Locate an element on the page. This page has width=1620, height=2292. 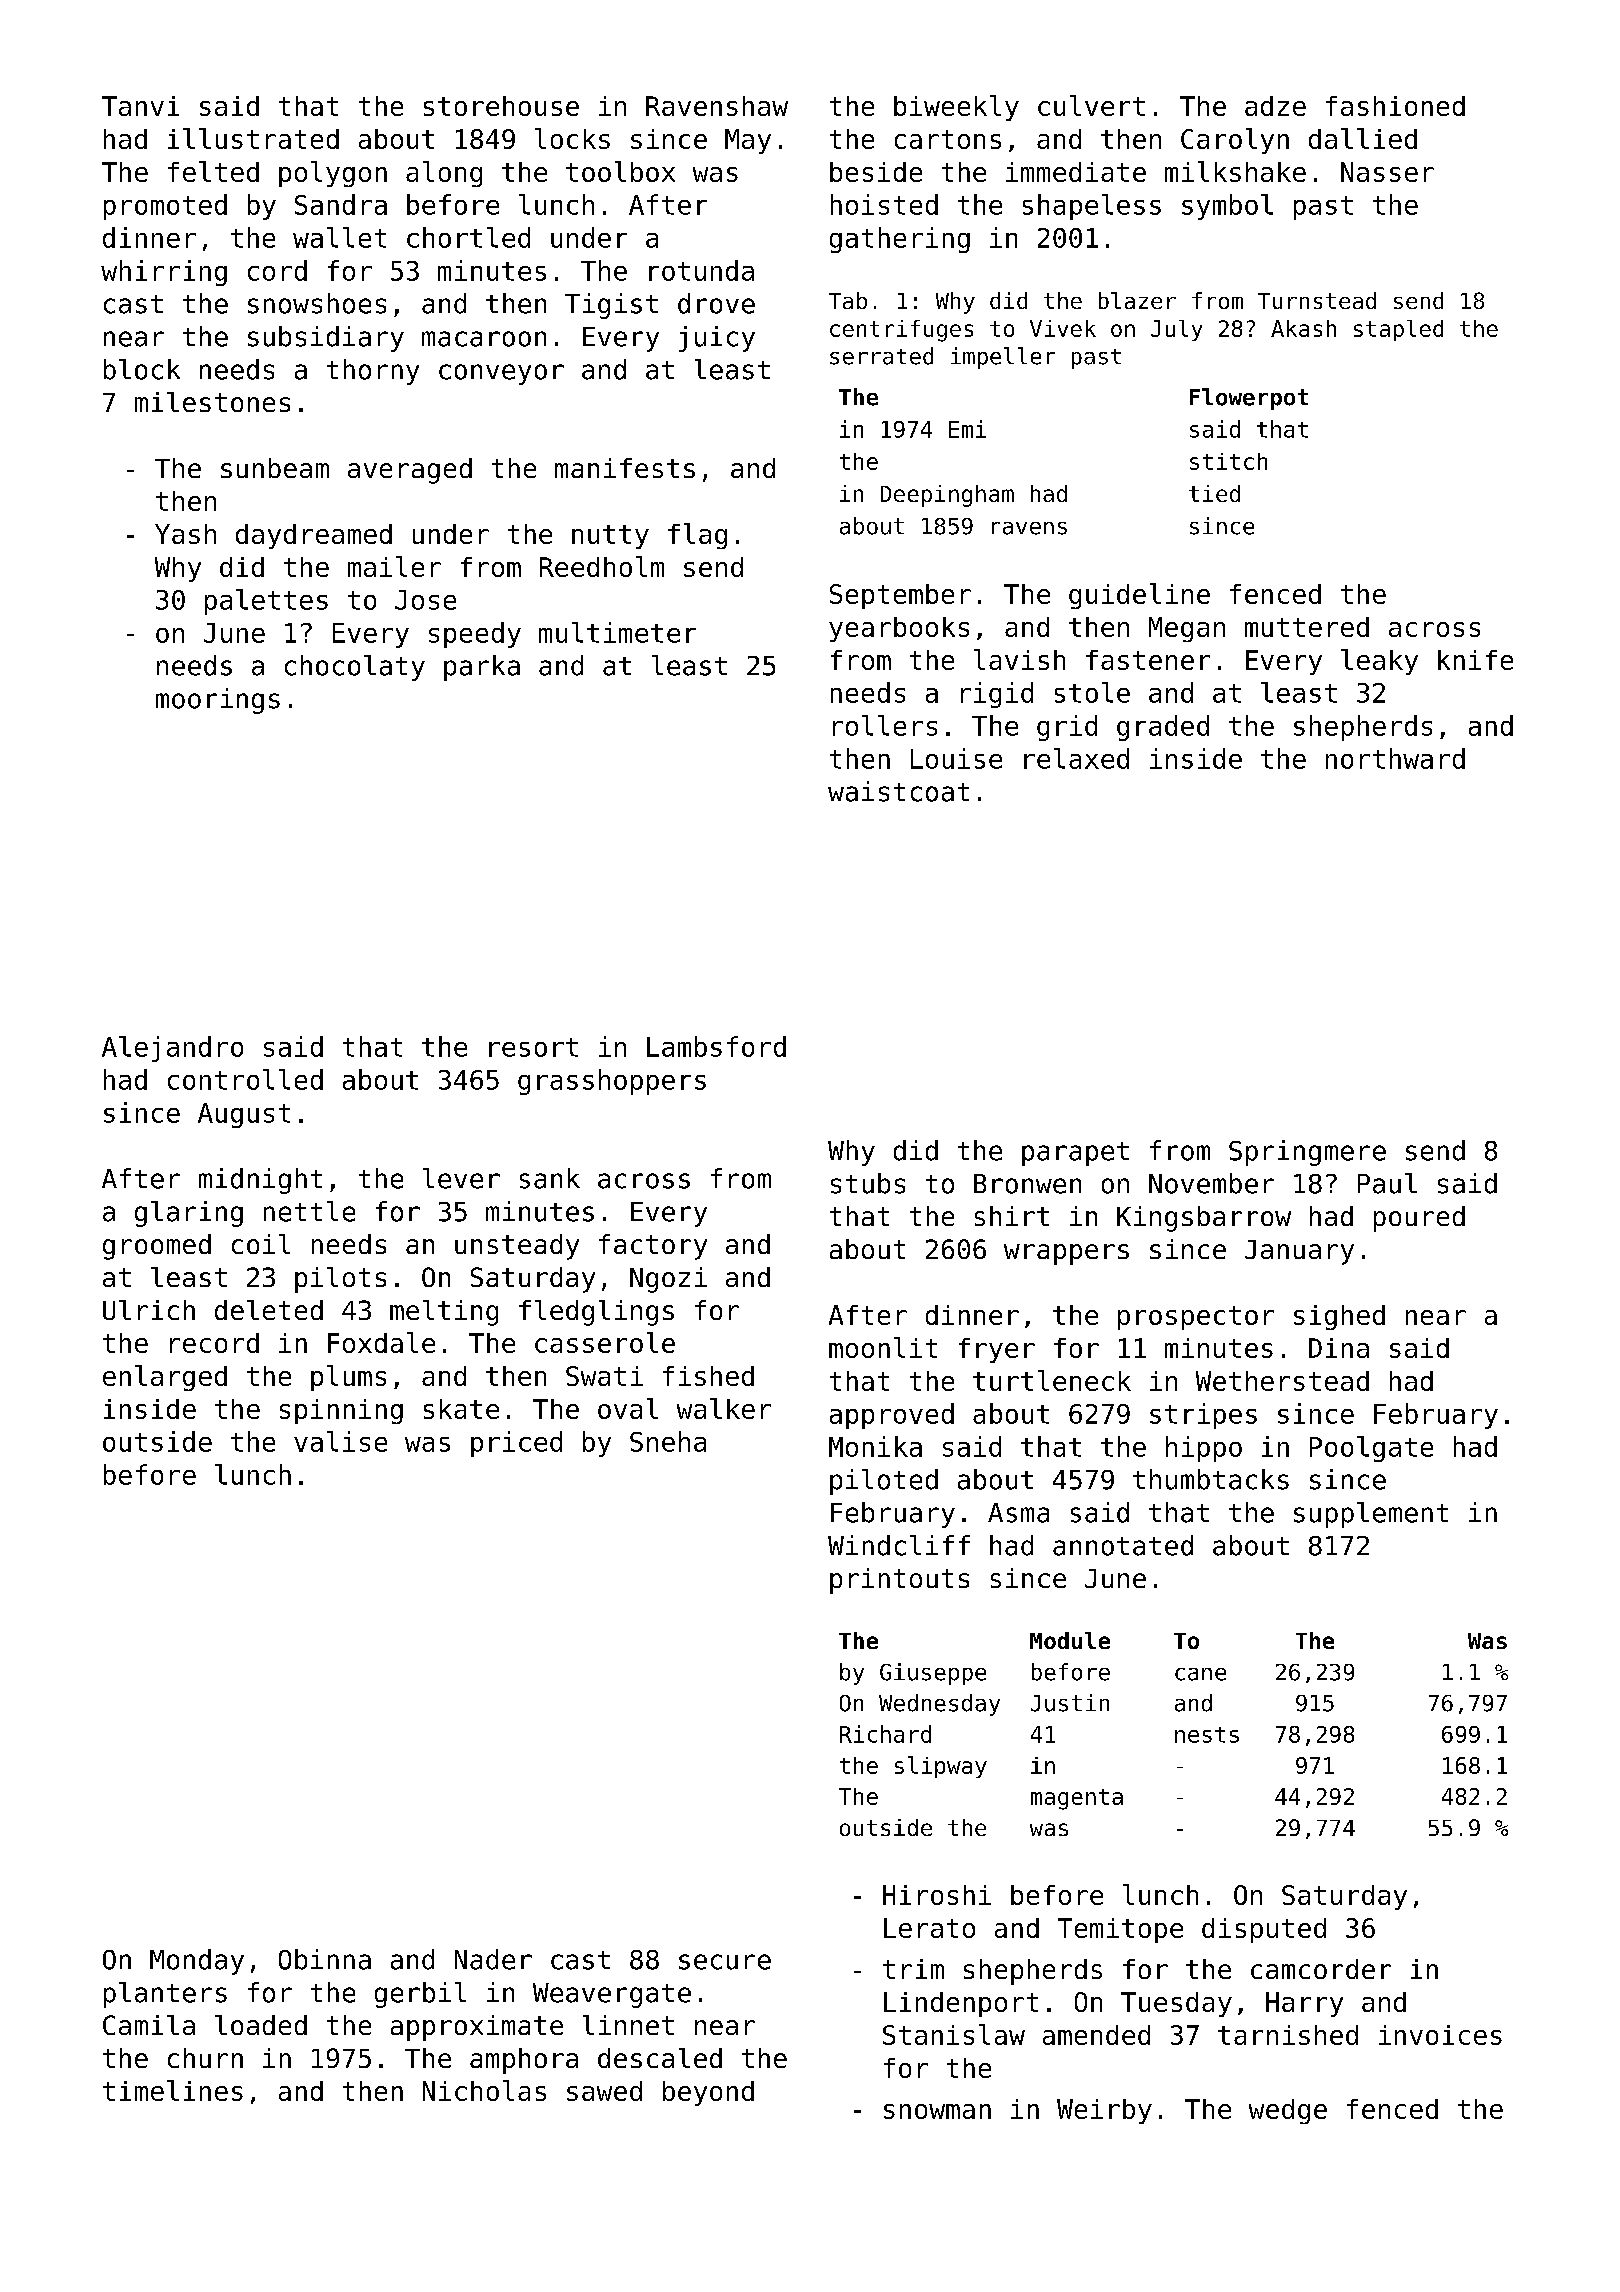
nettle is located at coordinates (309, 1211).
